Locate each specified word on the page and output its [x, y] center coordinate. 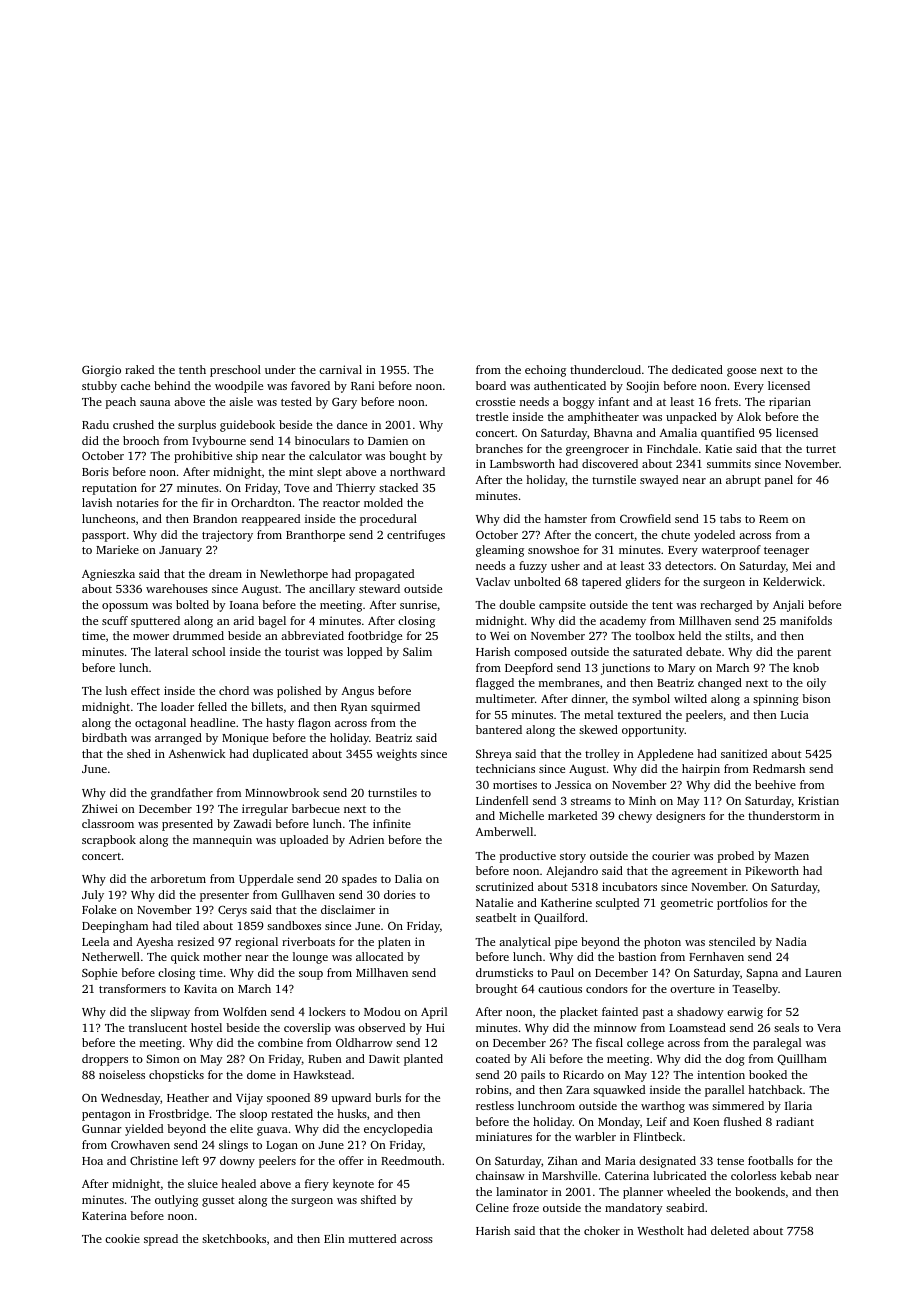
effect [145, 690]
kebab [795, 1175]
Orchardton [261, 502]
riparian [790, 403]
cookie [122, 1238]
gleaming [500, 551]
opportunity [653, 731]
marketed [572, 815]
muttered [372, 1238]
